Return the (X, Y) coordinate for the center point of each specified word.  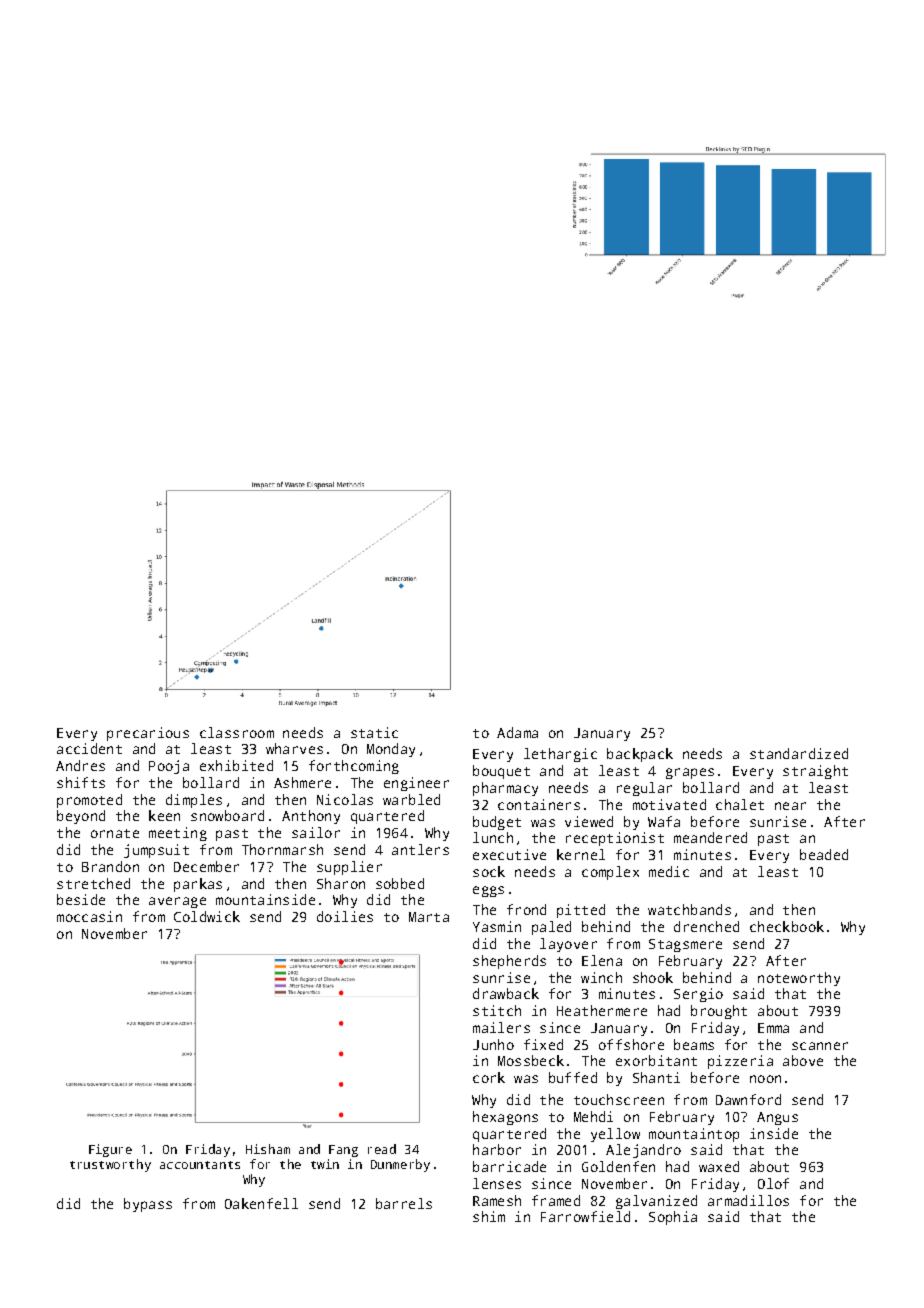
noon (765, 1079)
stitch (497, 1010)
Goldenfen (618, 1166)
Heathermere (602, 1010)
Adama (517, 732)
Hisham (268, 1149)
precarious (148, 734)
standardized (799, 753)
